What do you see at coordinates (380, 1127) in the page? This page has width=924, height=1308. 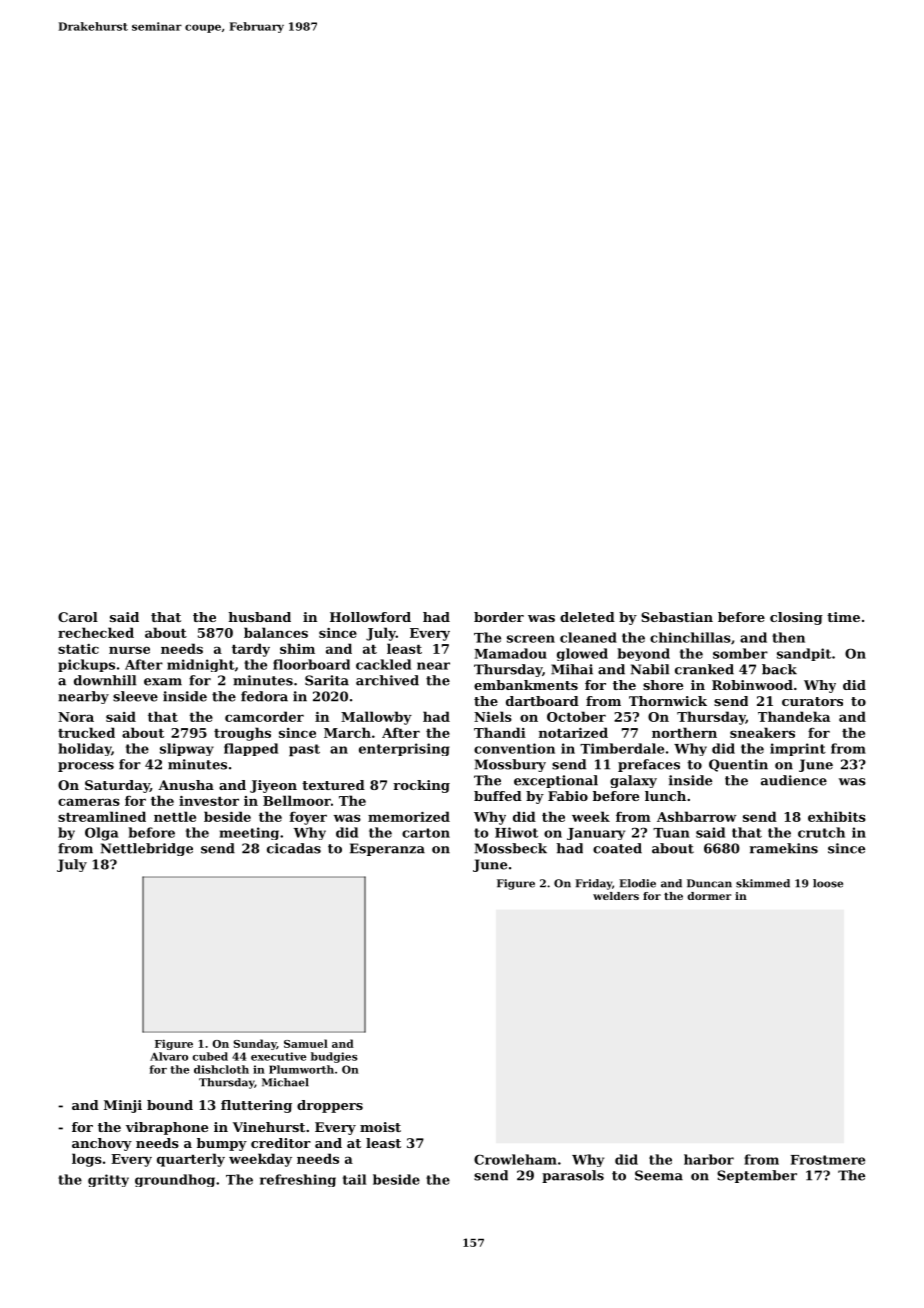 I see `moist` at bounding box center [380, 1127].
